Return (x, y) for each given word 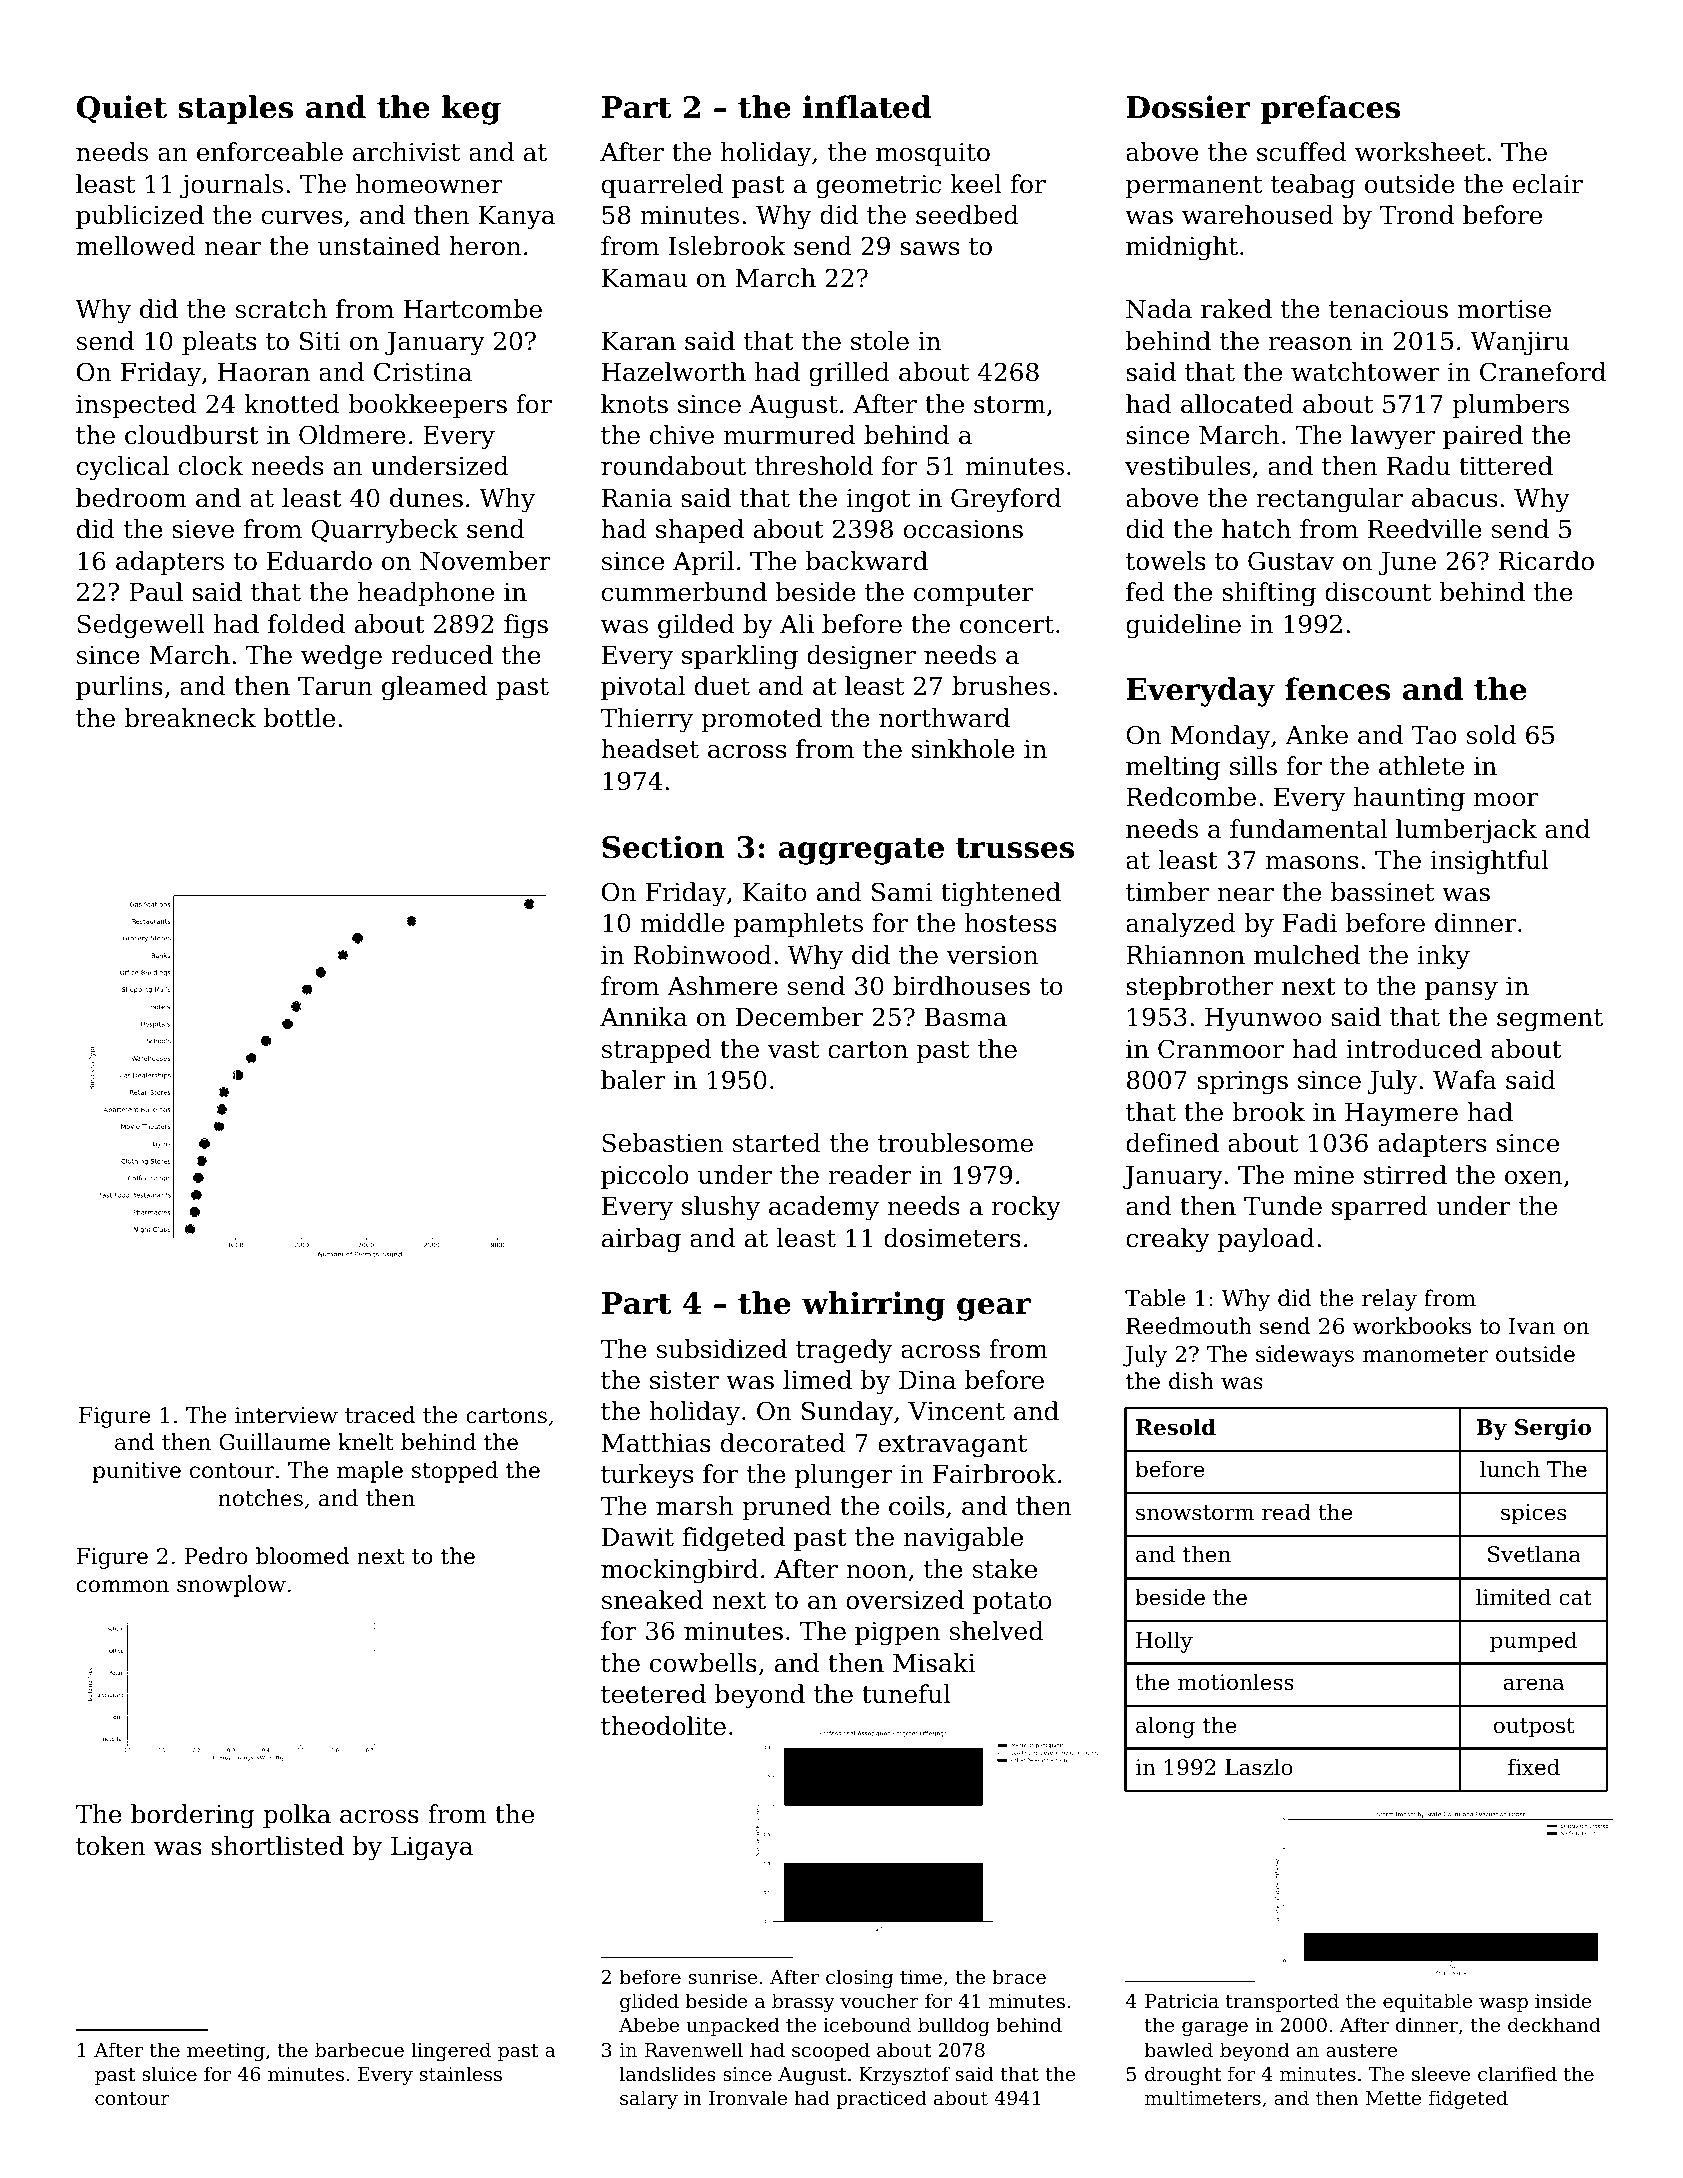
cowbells (703, 1663)
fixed (1534, 1767)
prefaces (1330, 109)
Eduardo (319, 561)
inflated (867, 107)
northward (944, 718)
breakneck (190, 718)
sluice (169, 2073)
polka (297, 1816)
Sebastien (662, 1143)
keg (471, 110)
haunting (1409, 799)
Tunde (1283, 1206)
